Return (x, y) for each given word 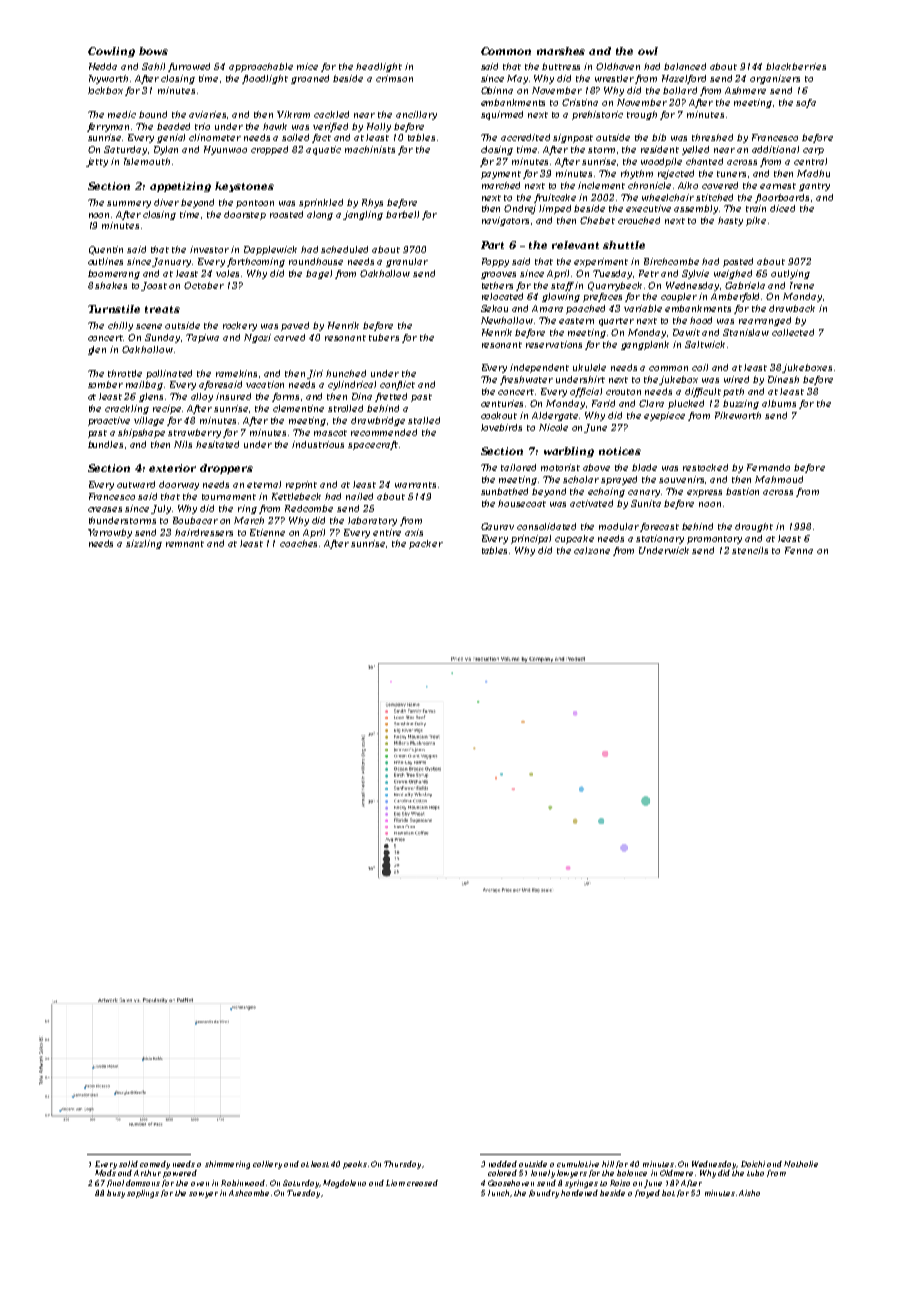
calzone (592, 550)
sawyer (203, 1195)
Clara (651, 403)
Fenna (799, 550)
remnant (185, 544)
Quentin (106, 250)
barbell (402, 214)
